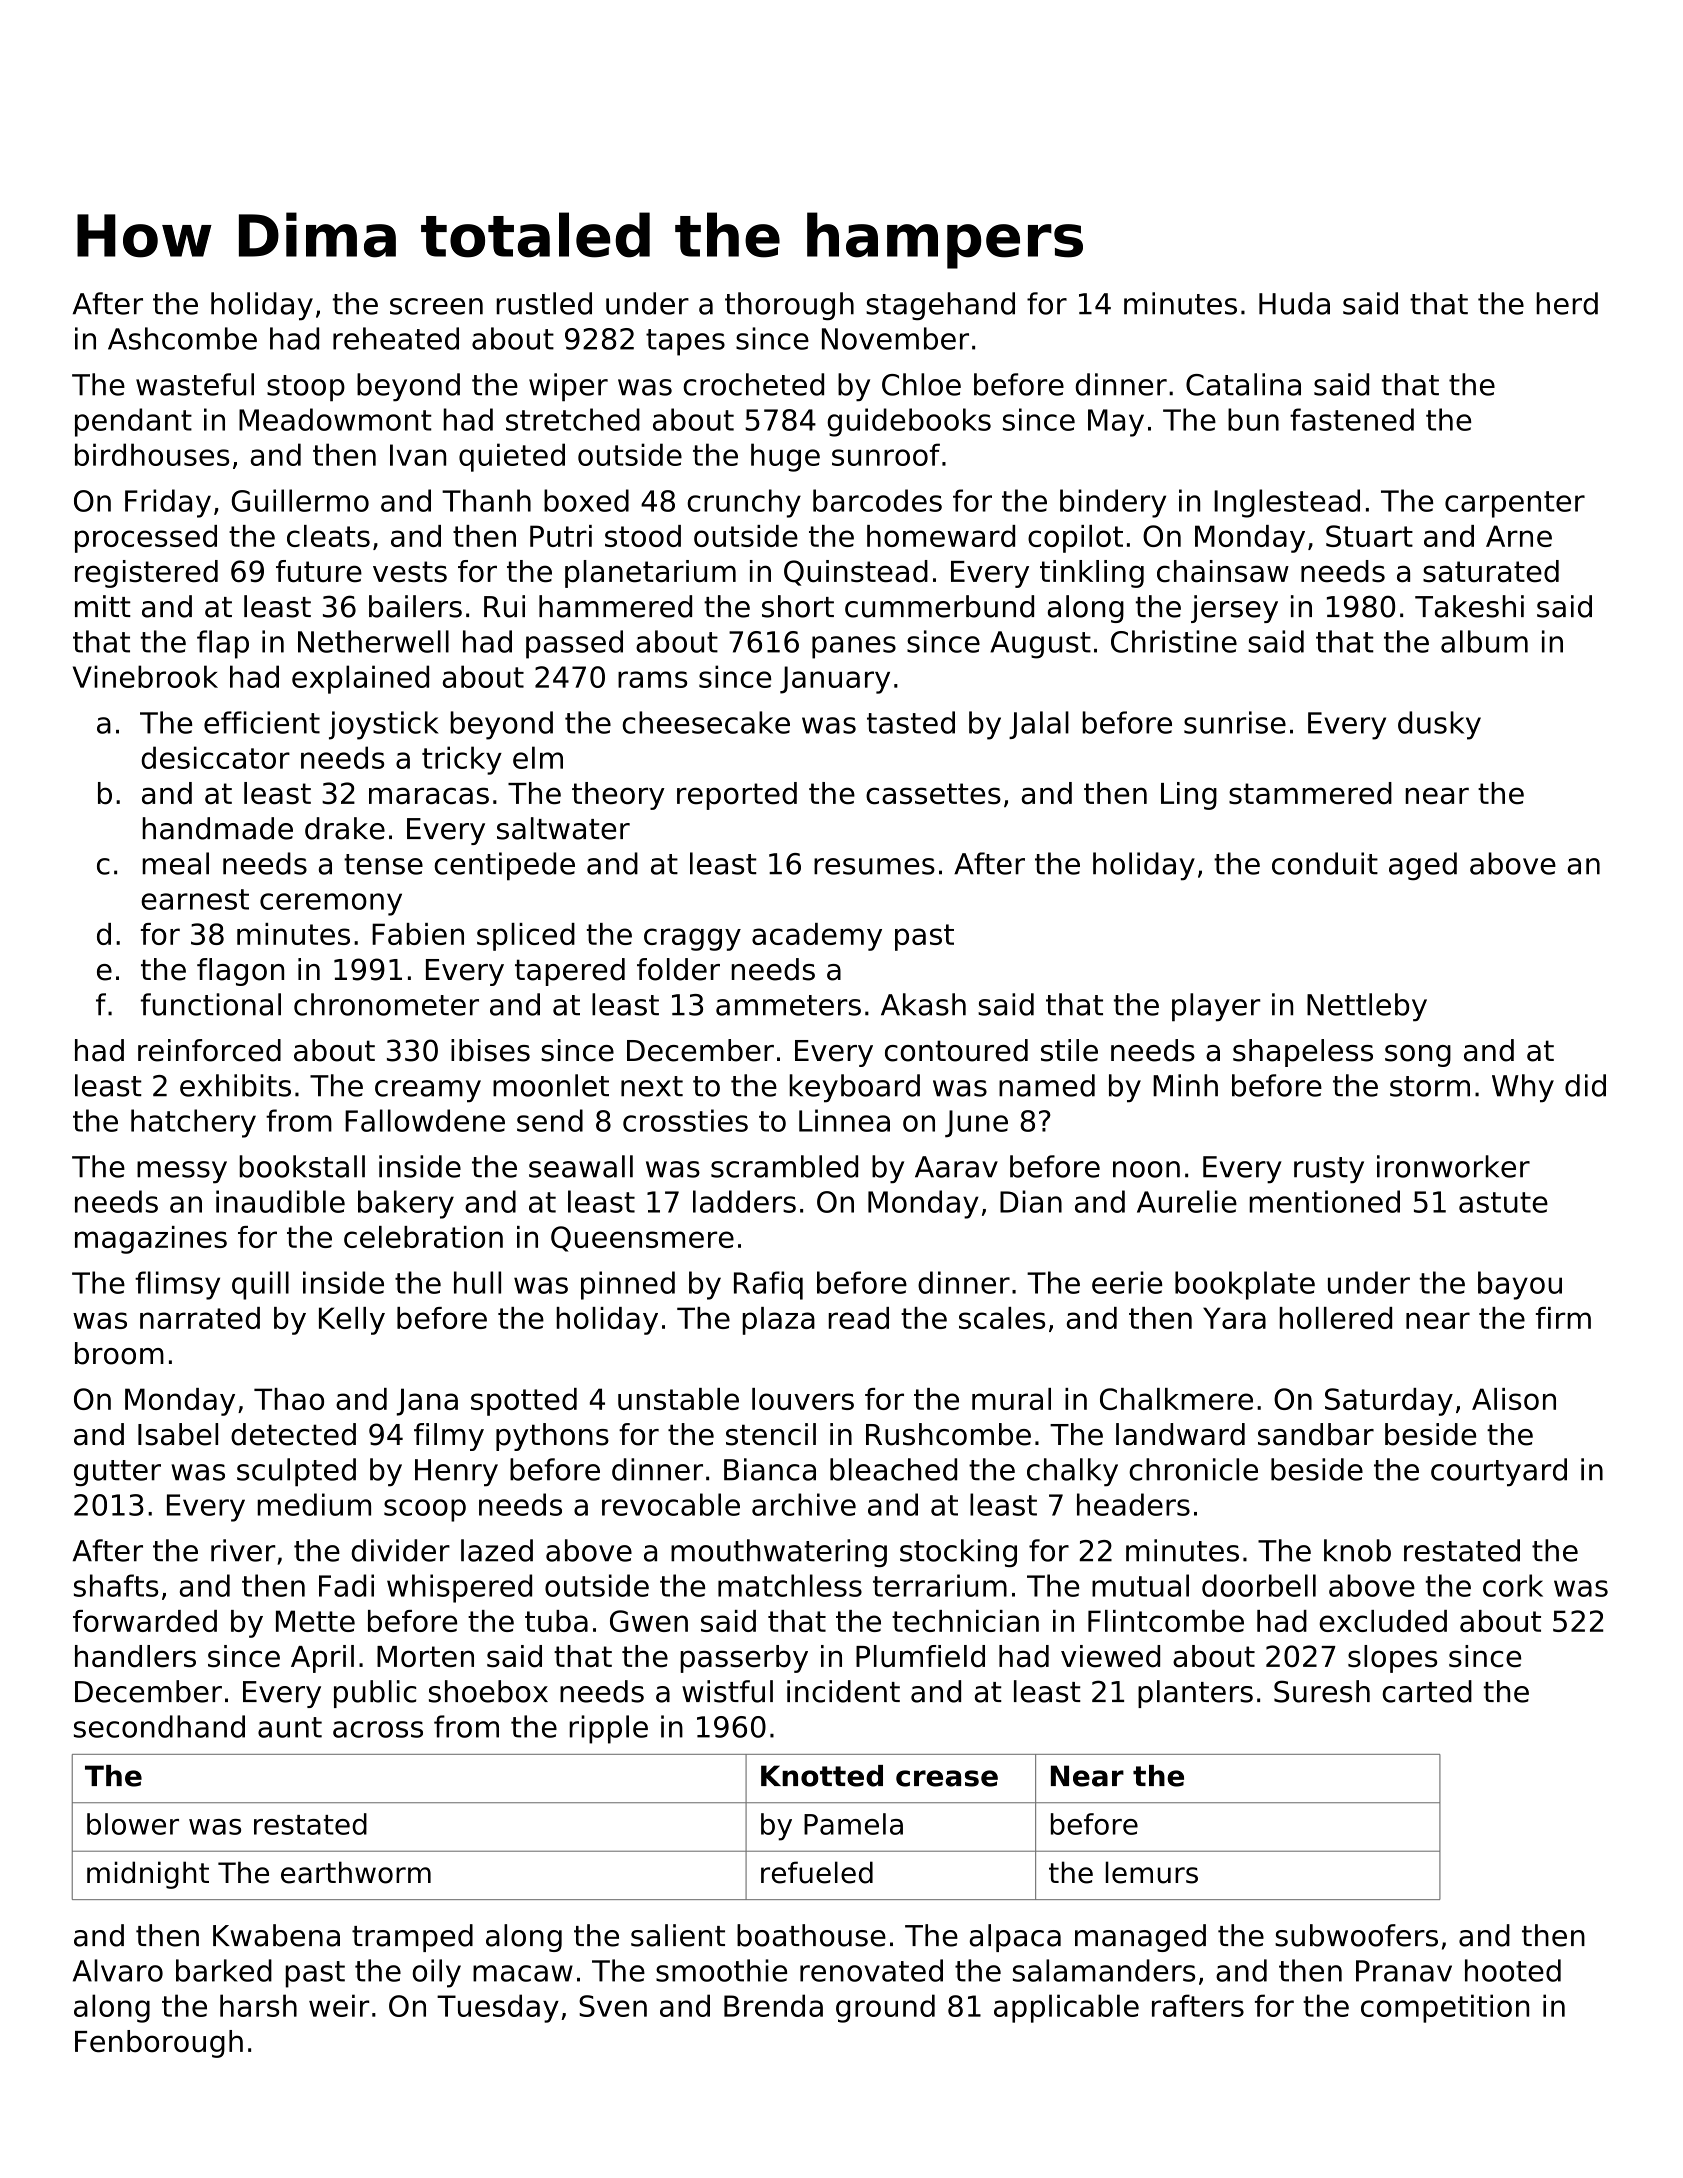  What do you see at coordinates (258, 2005) in the page?
I see `harsh` at bounding box center [258, 2005].
